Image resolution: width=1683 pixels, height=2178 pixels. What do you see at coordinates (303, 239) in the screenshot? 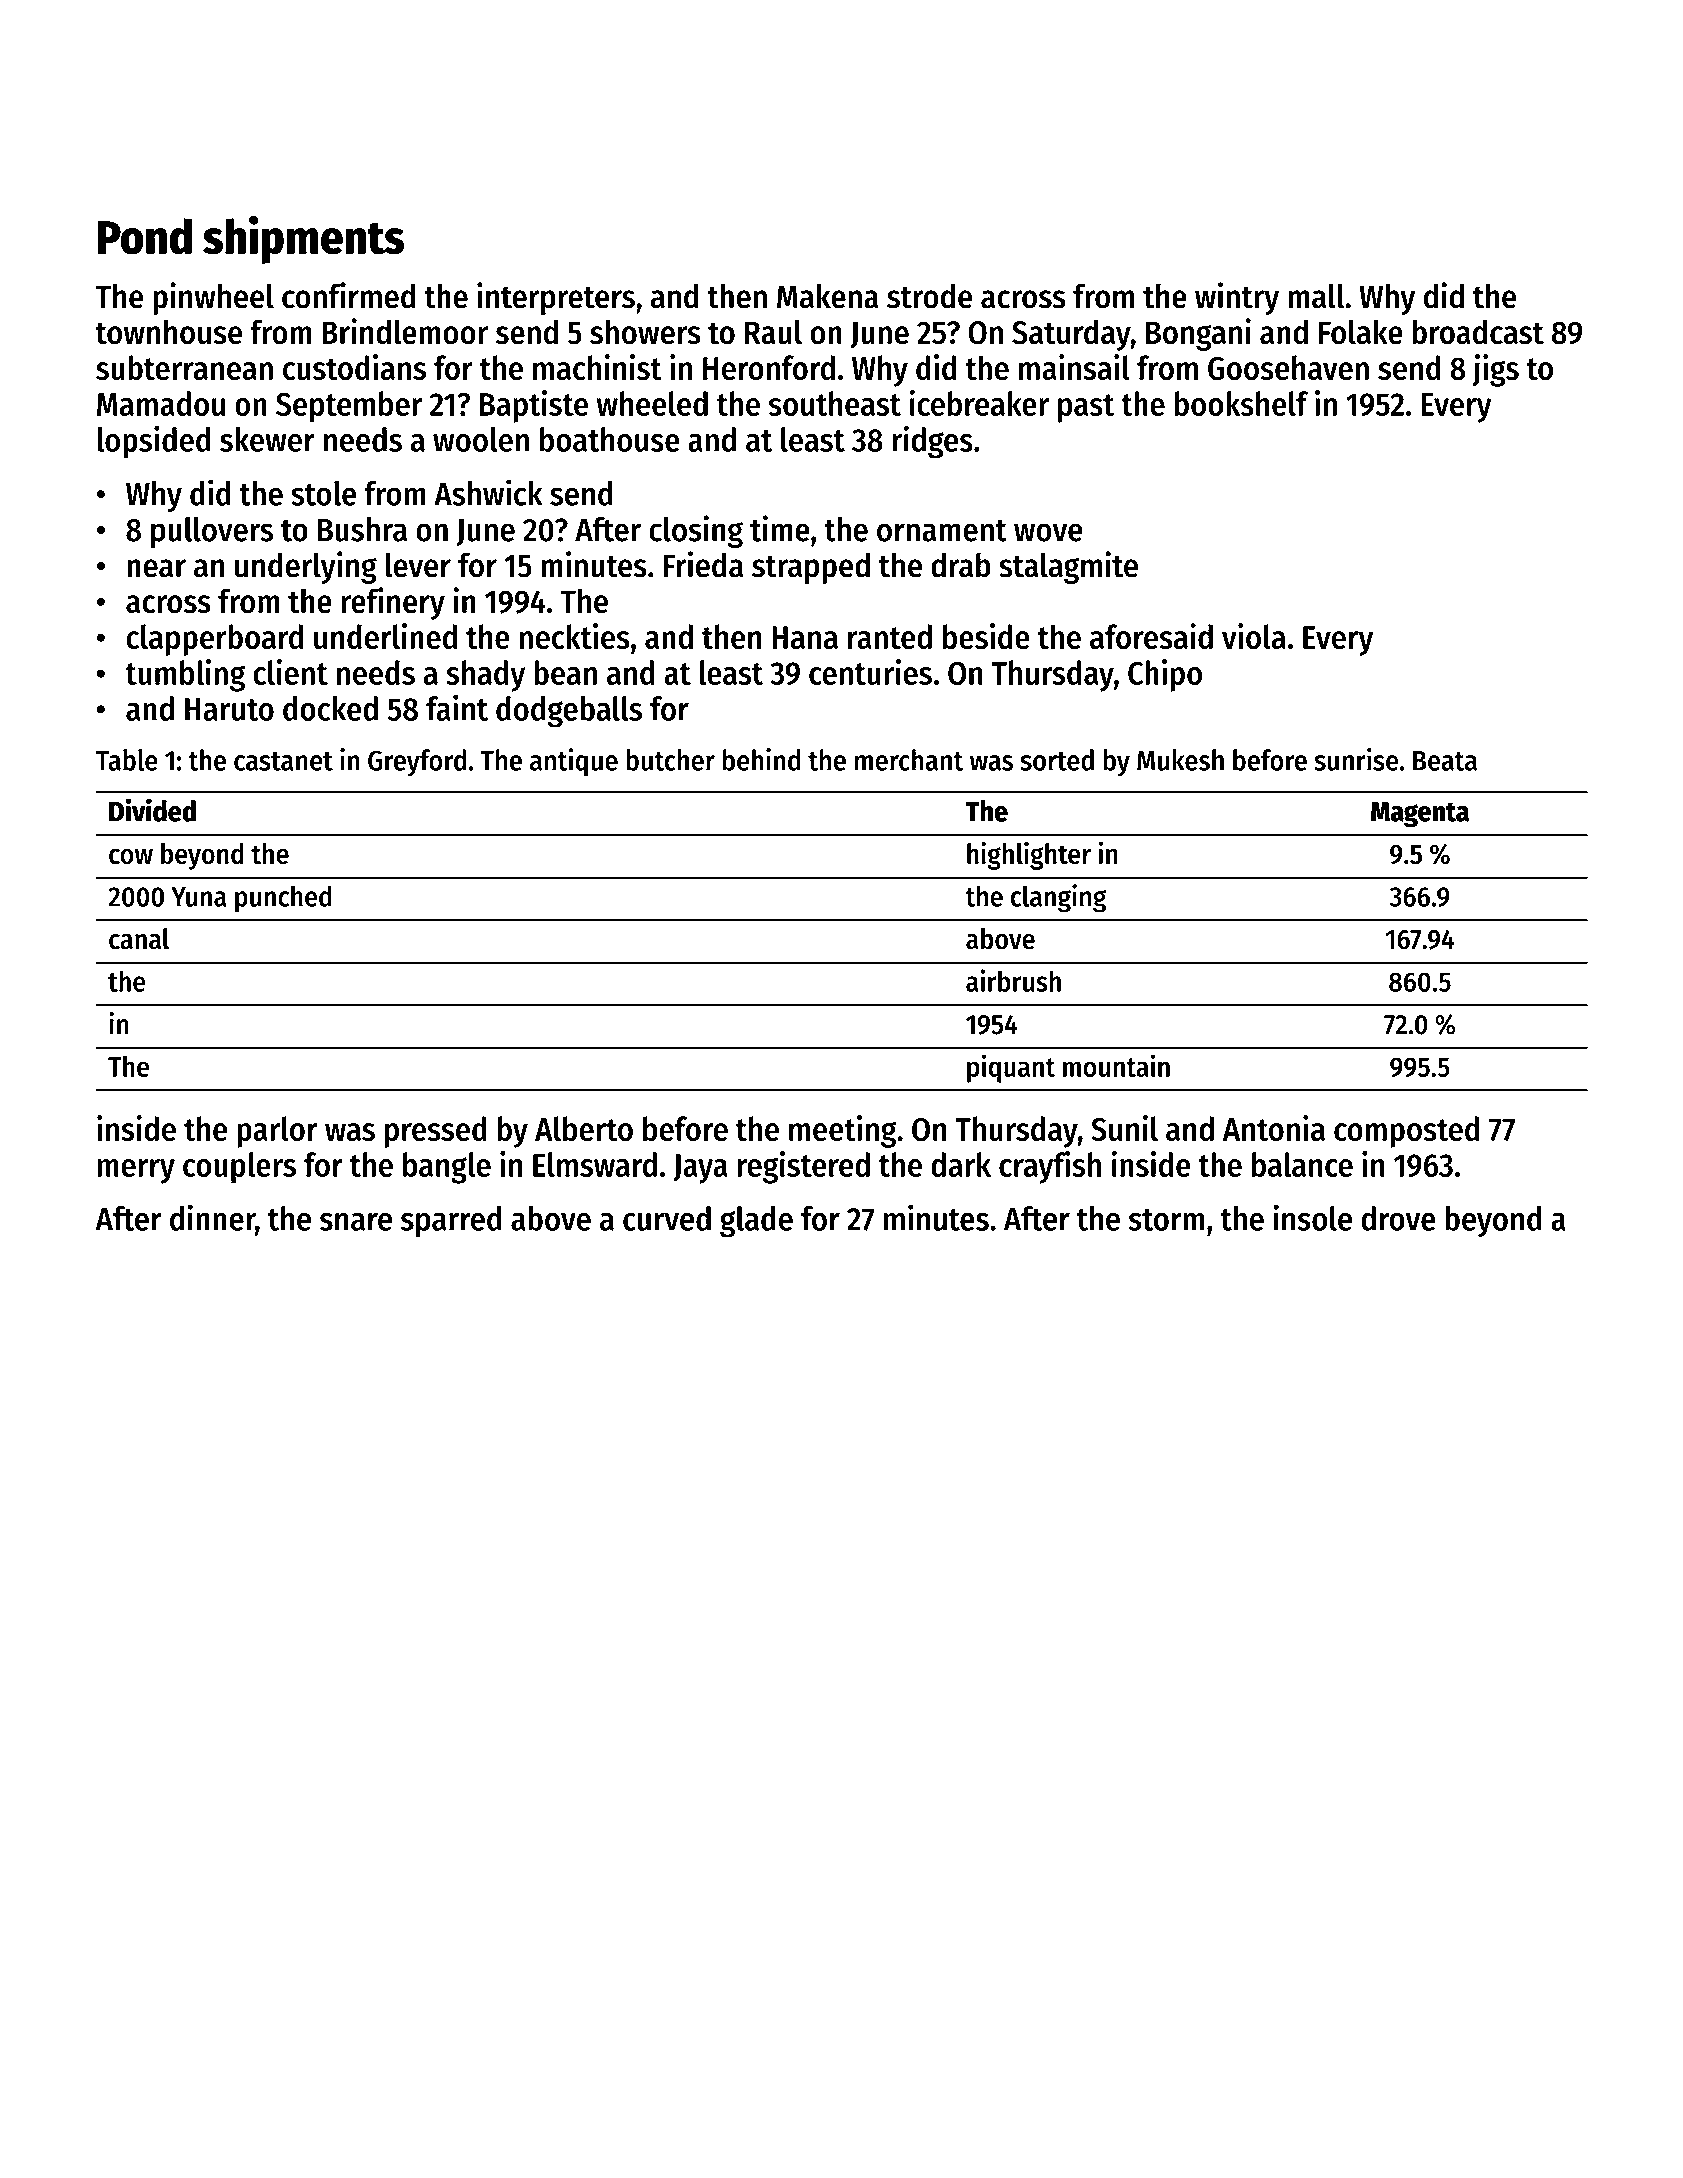
I see `shipments` at bounding box center [303, 239].
